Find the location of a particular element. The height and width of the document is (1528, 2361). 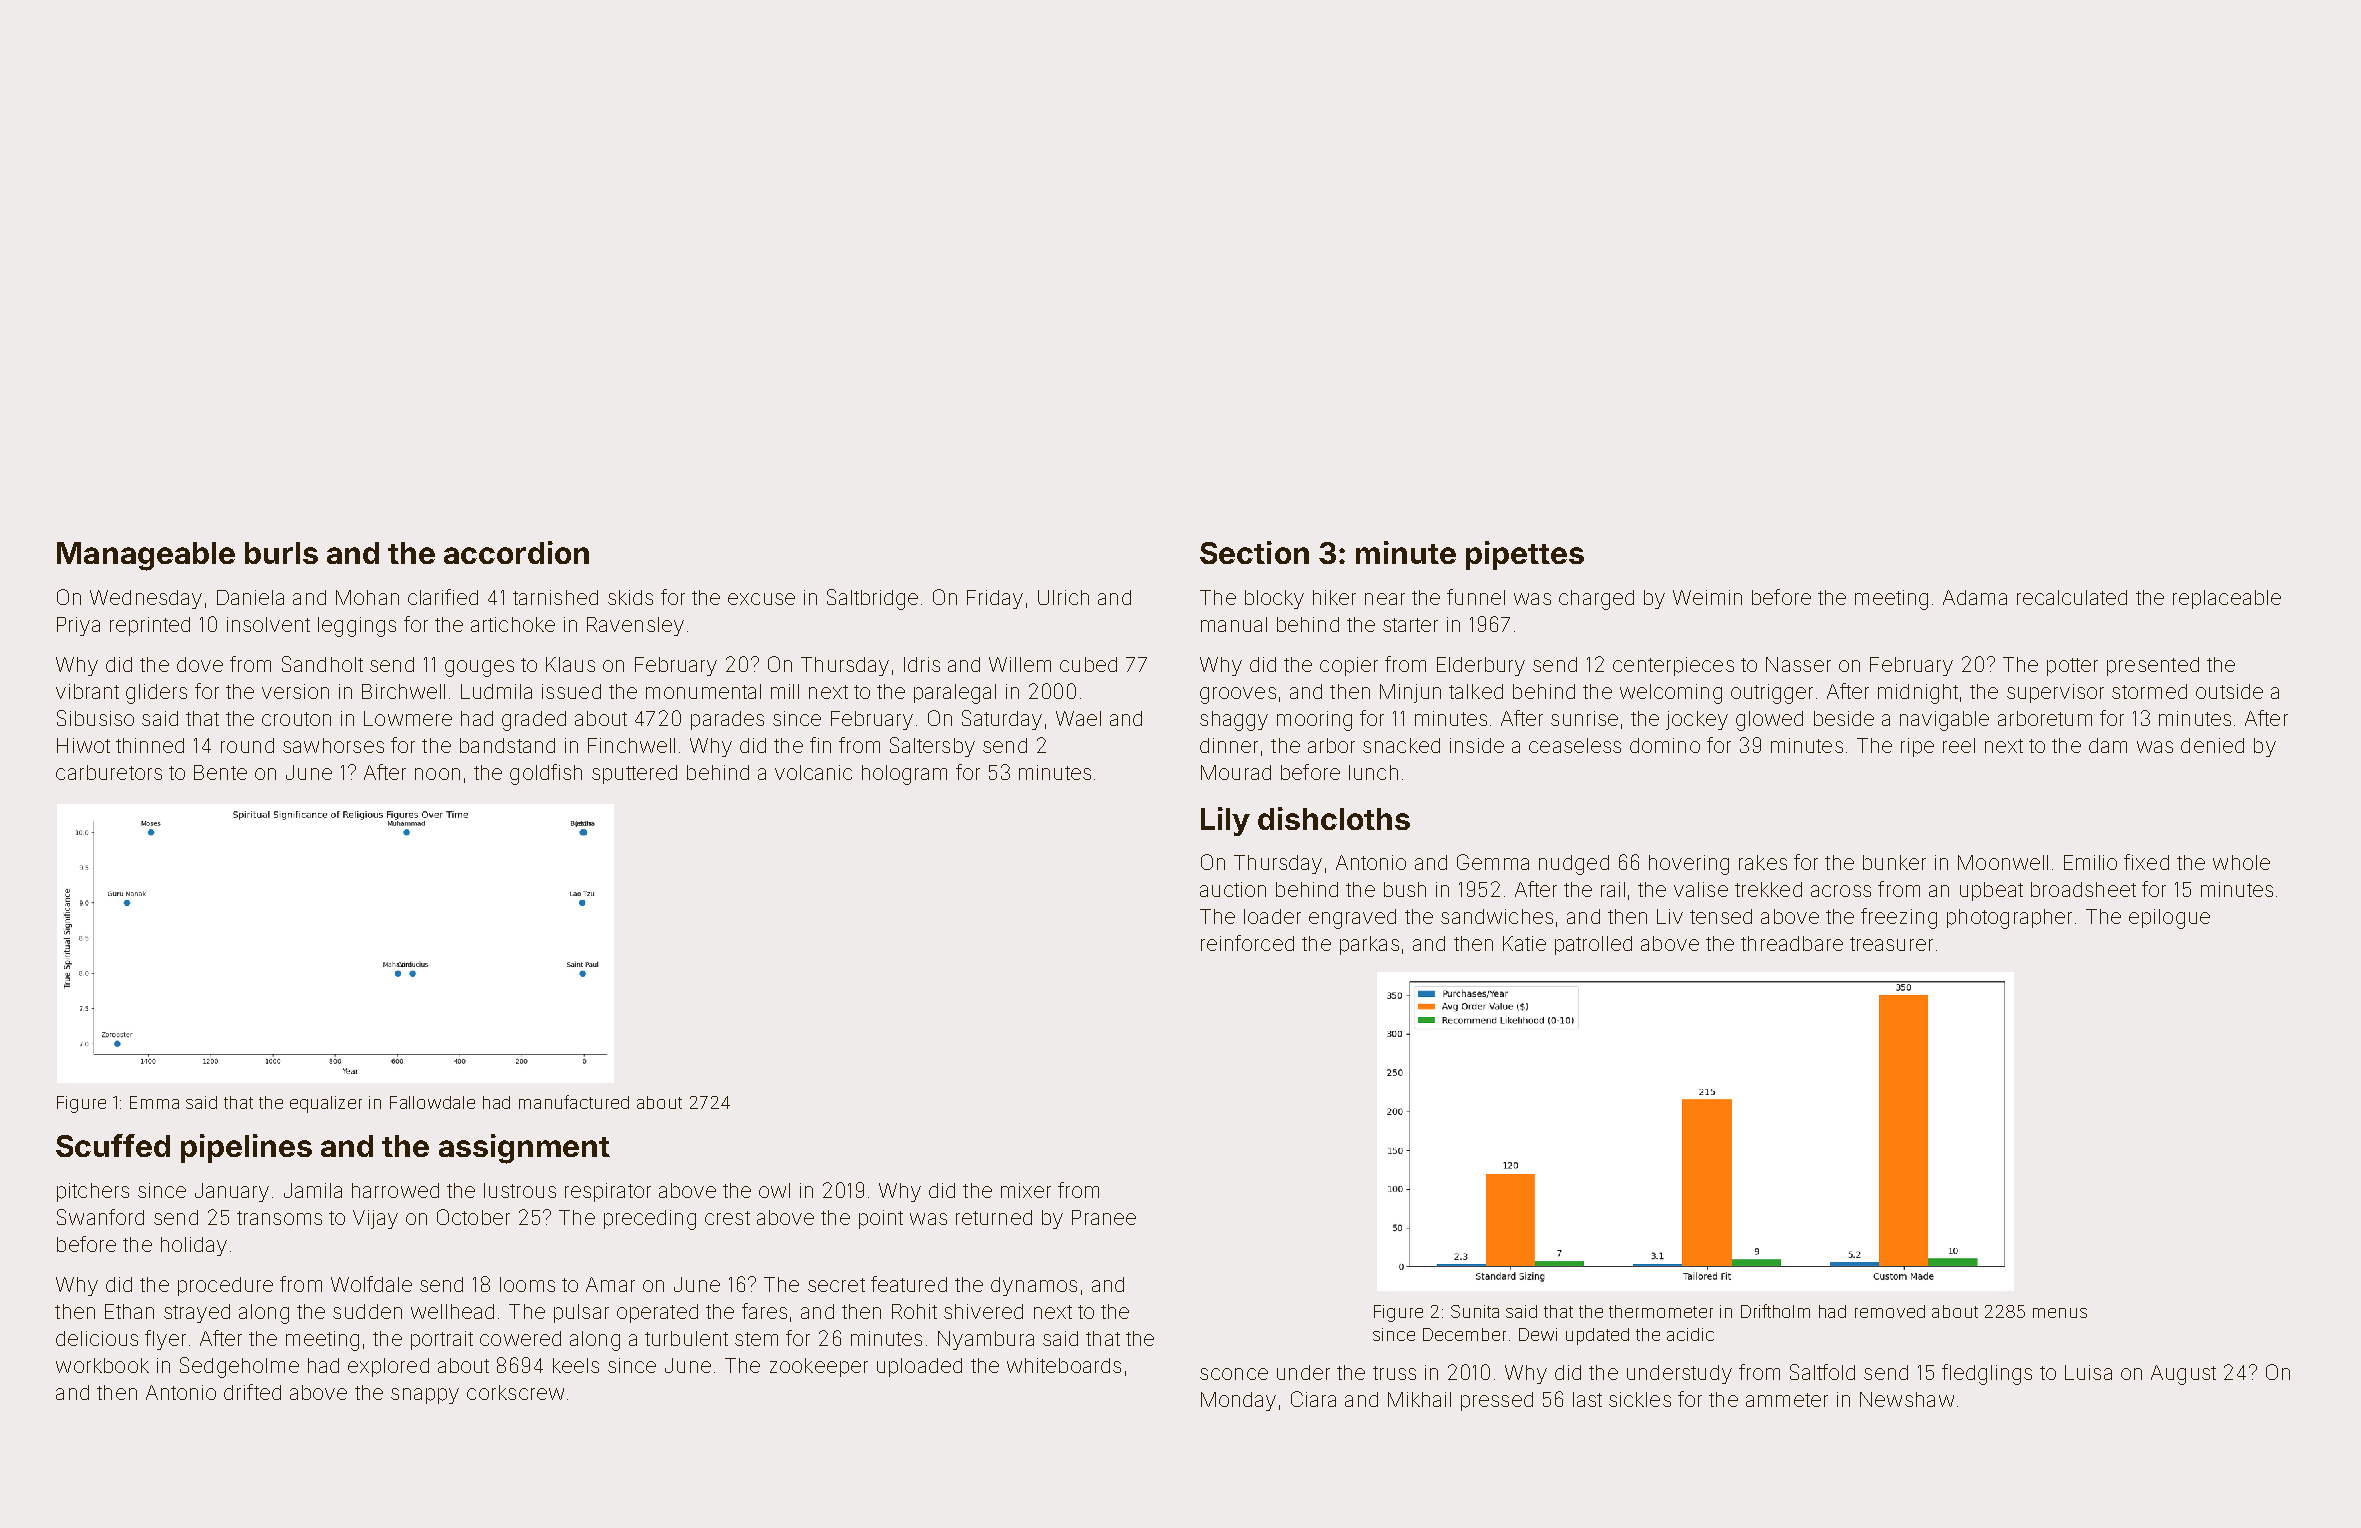

Lily is located at coordinates (1225, 821).
